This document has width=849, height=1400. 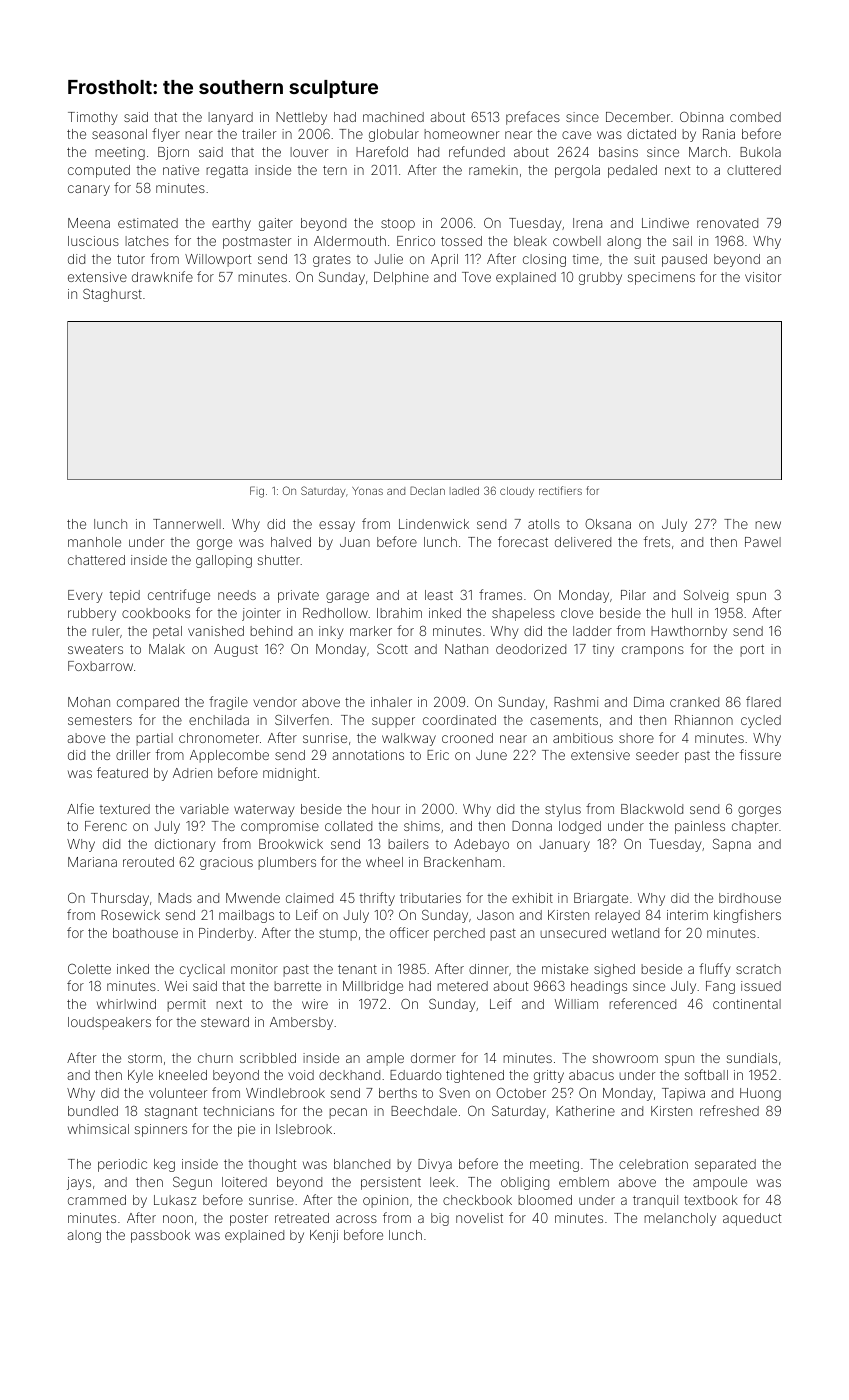 I want to click on specimens, so click(x=661, y=278).
